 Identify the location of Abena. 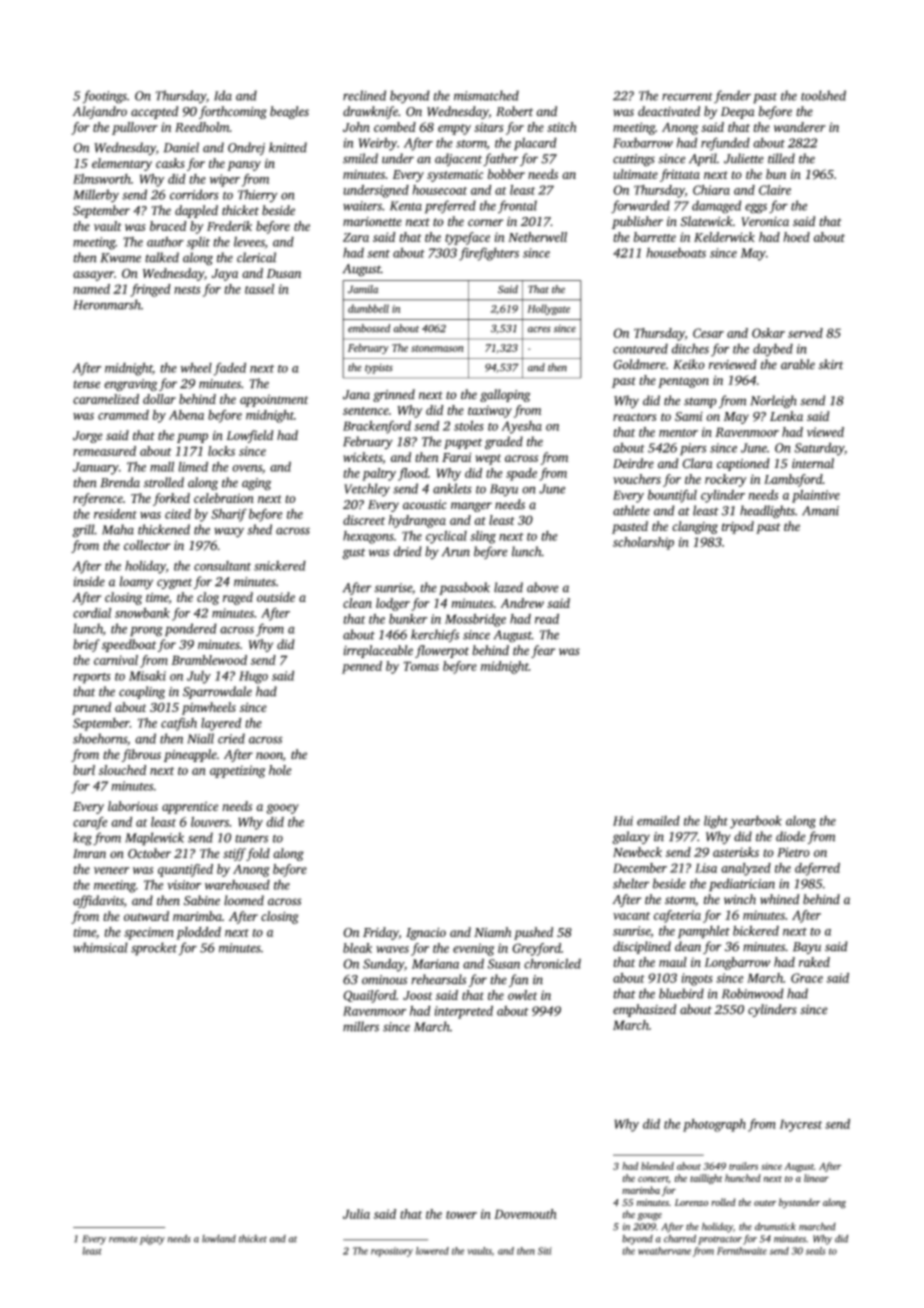
(186, 415).
